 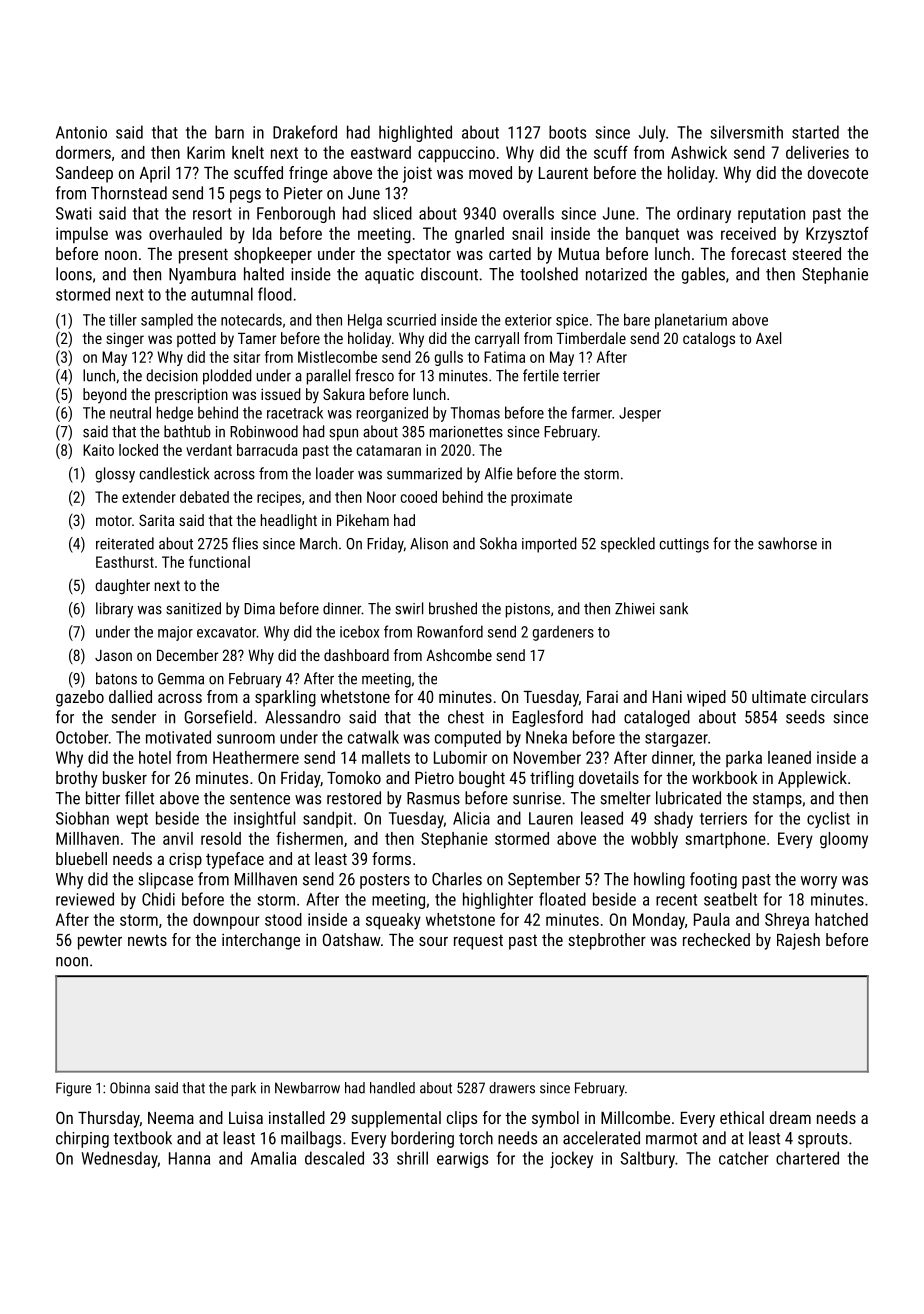 What do you see at coordinates (130, 1088) in the screenshot?
I see `Obinna` at bounding box center [130, 1088].
